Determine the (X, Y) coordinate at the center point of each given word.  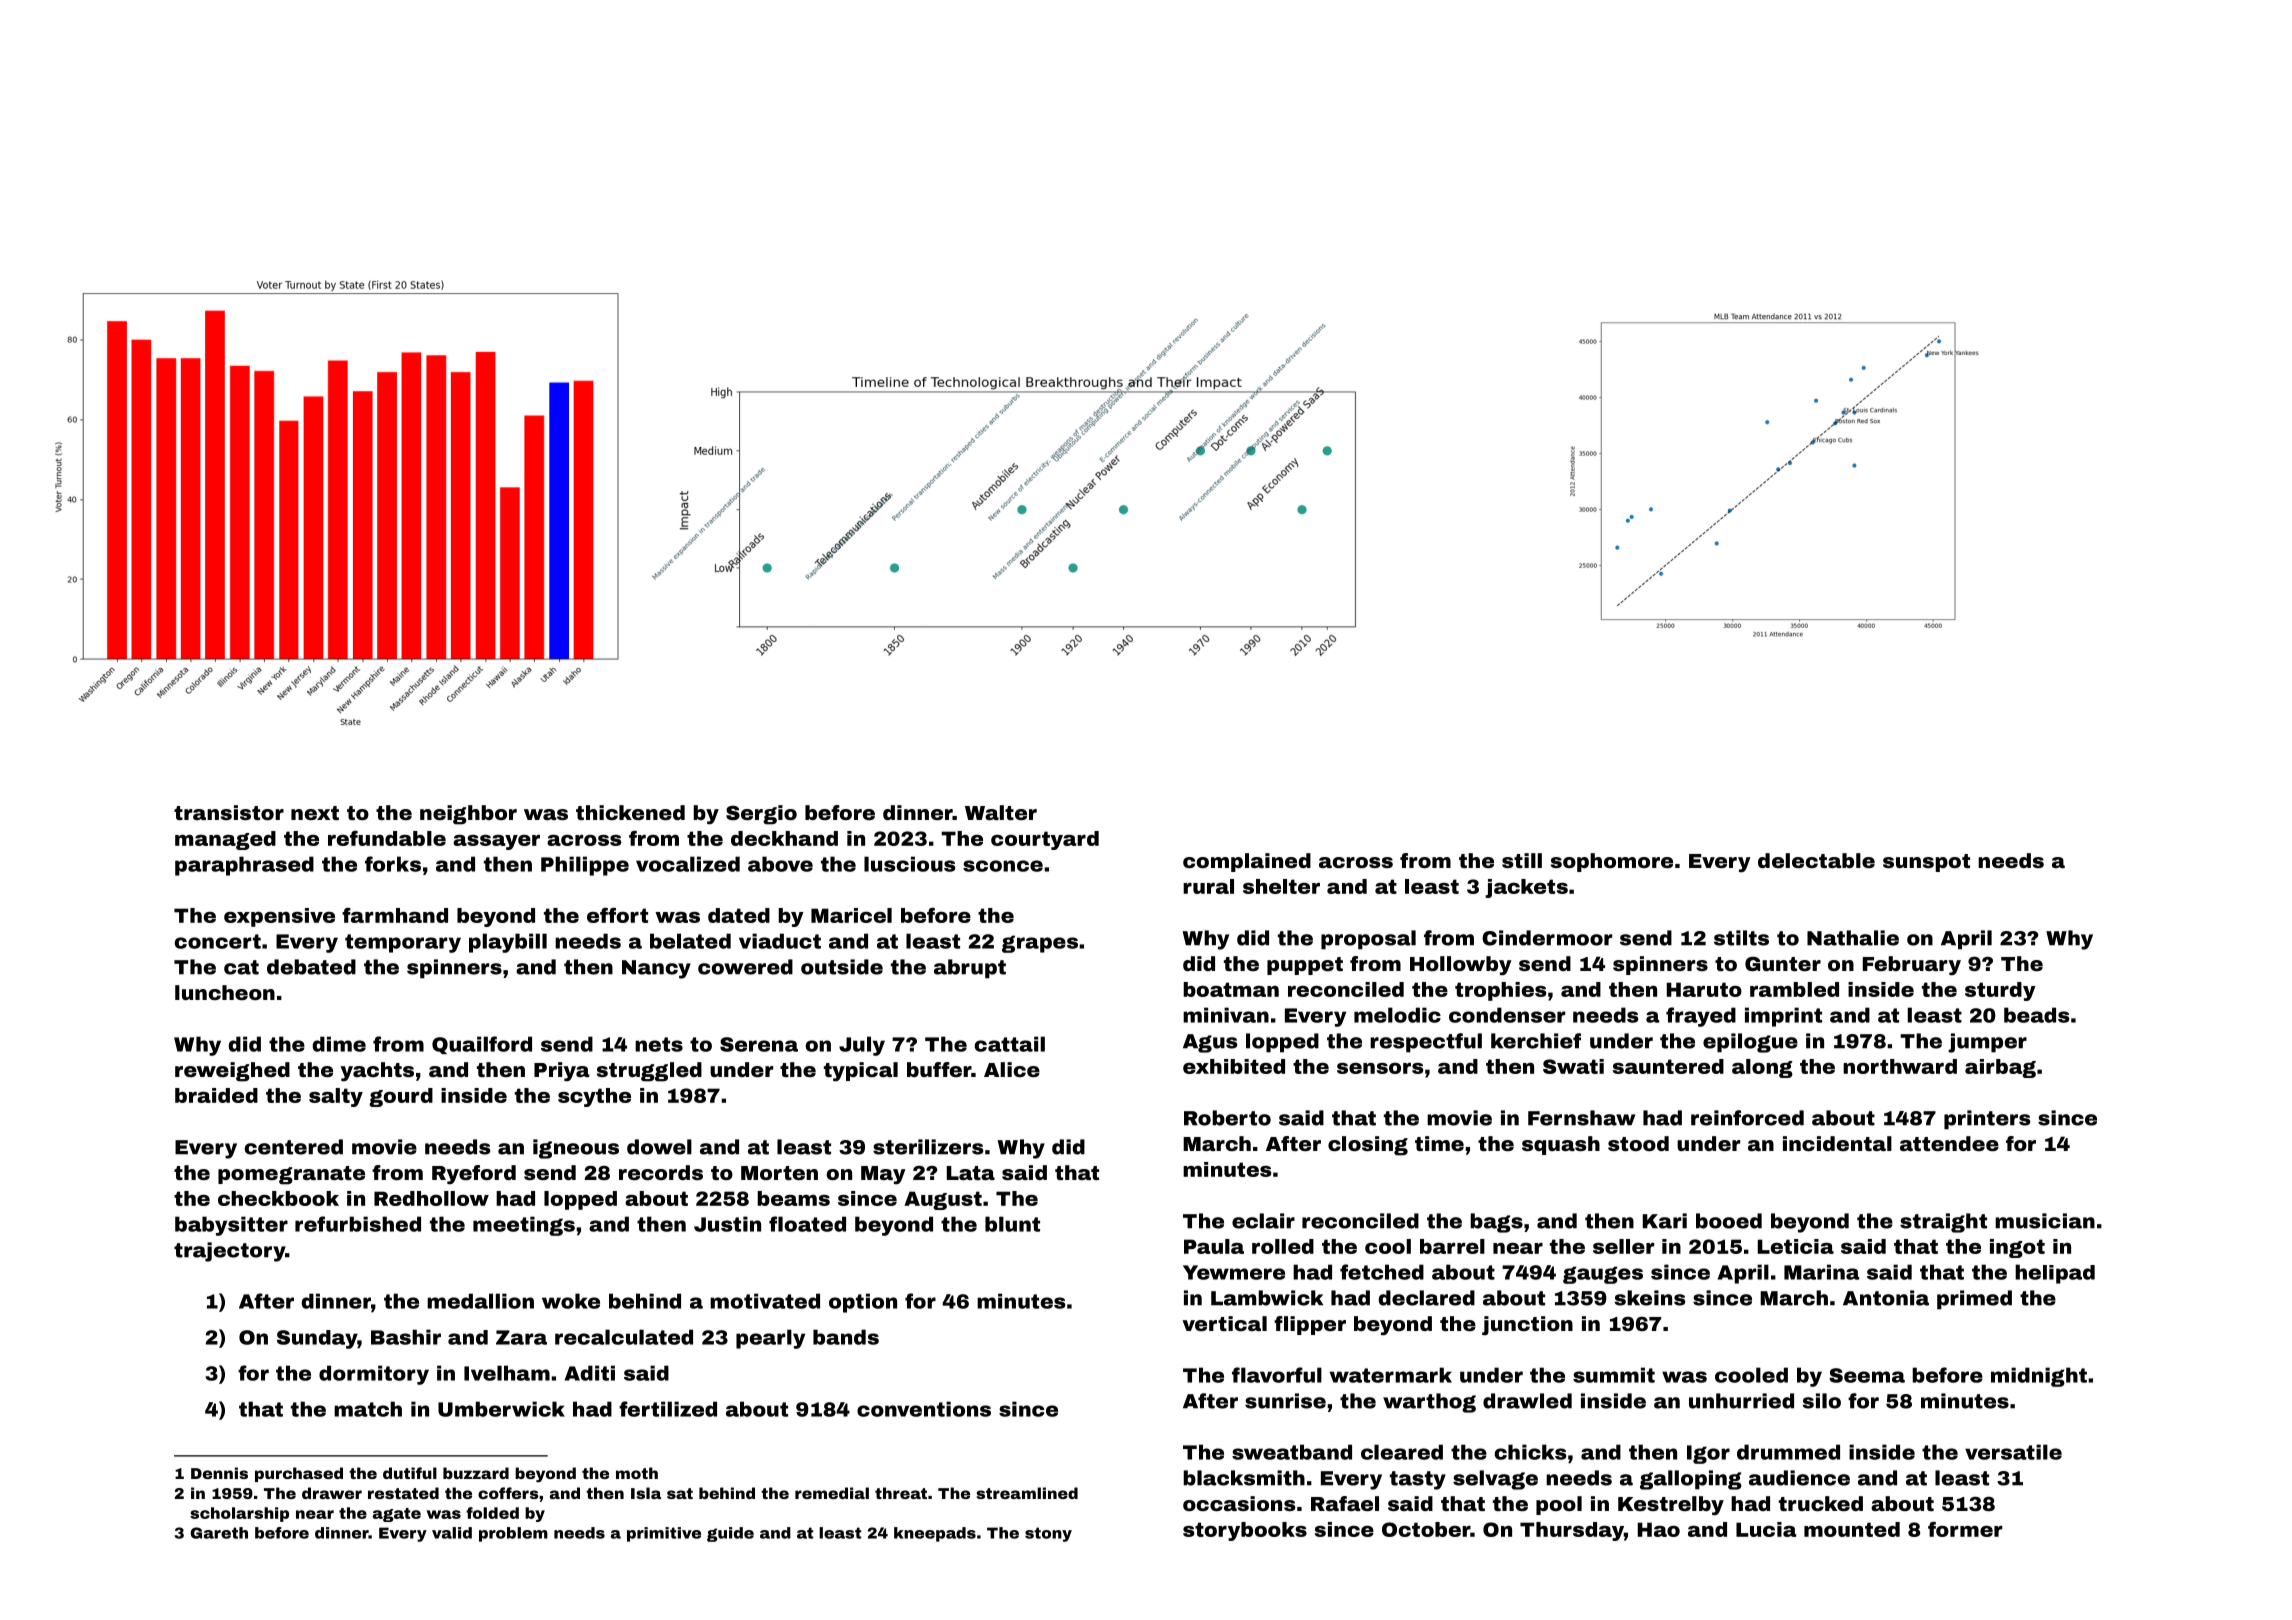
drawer (332, 1493)
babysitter (231, 1226)
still (1522, 860)
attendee (1949, 1143)
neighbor (468, 815)
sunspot (1926, 863)
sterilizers (928, 1147)
